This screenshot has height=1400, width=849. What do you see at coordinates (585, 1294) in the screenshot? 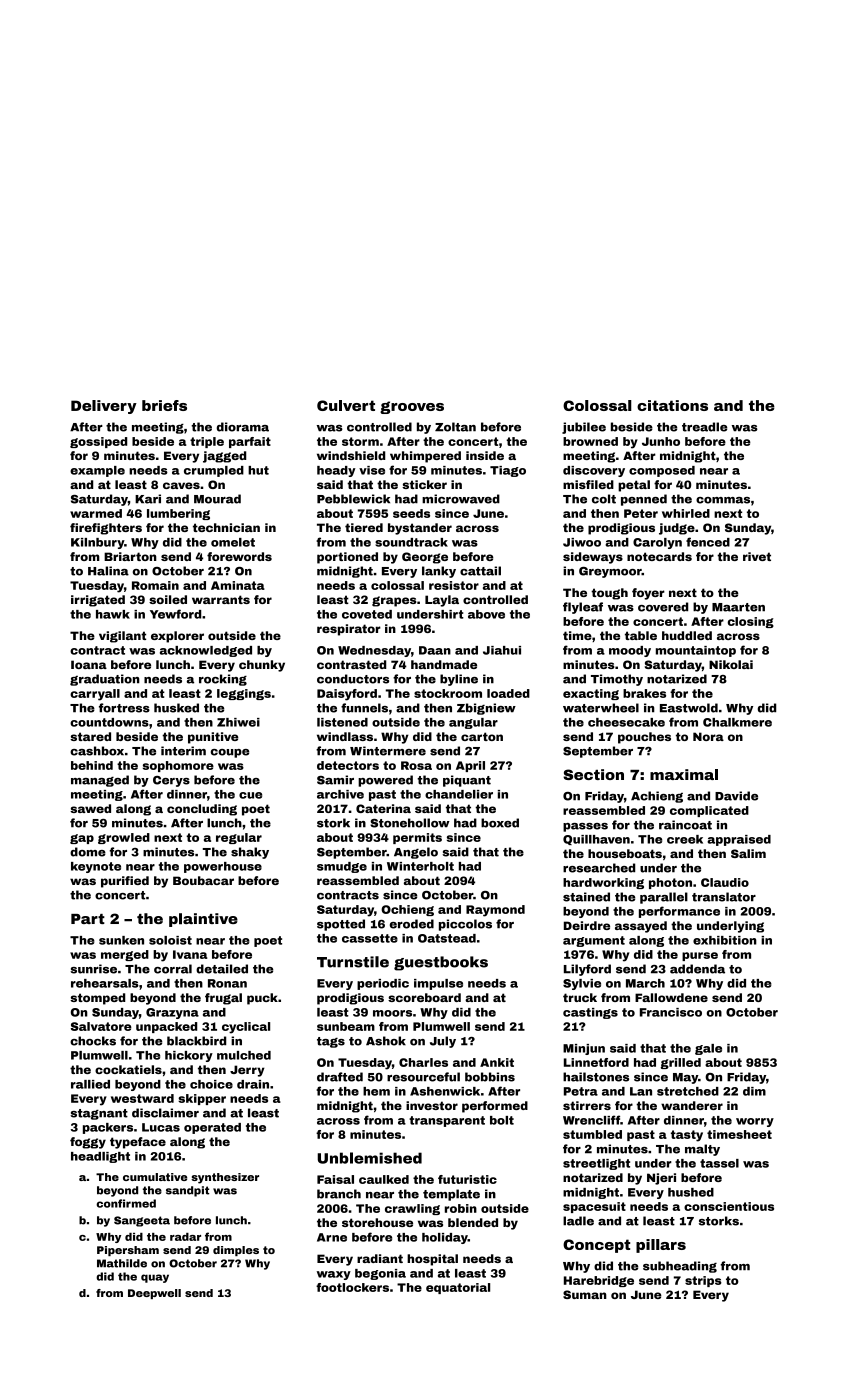
I see `Suman` at bounding box center [585, 1294].
